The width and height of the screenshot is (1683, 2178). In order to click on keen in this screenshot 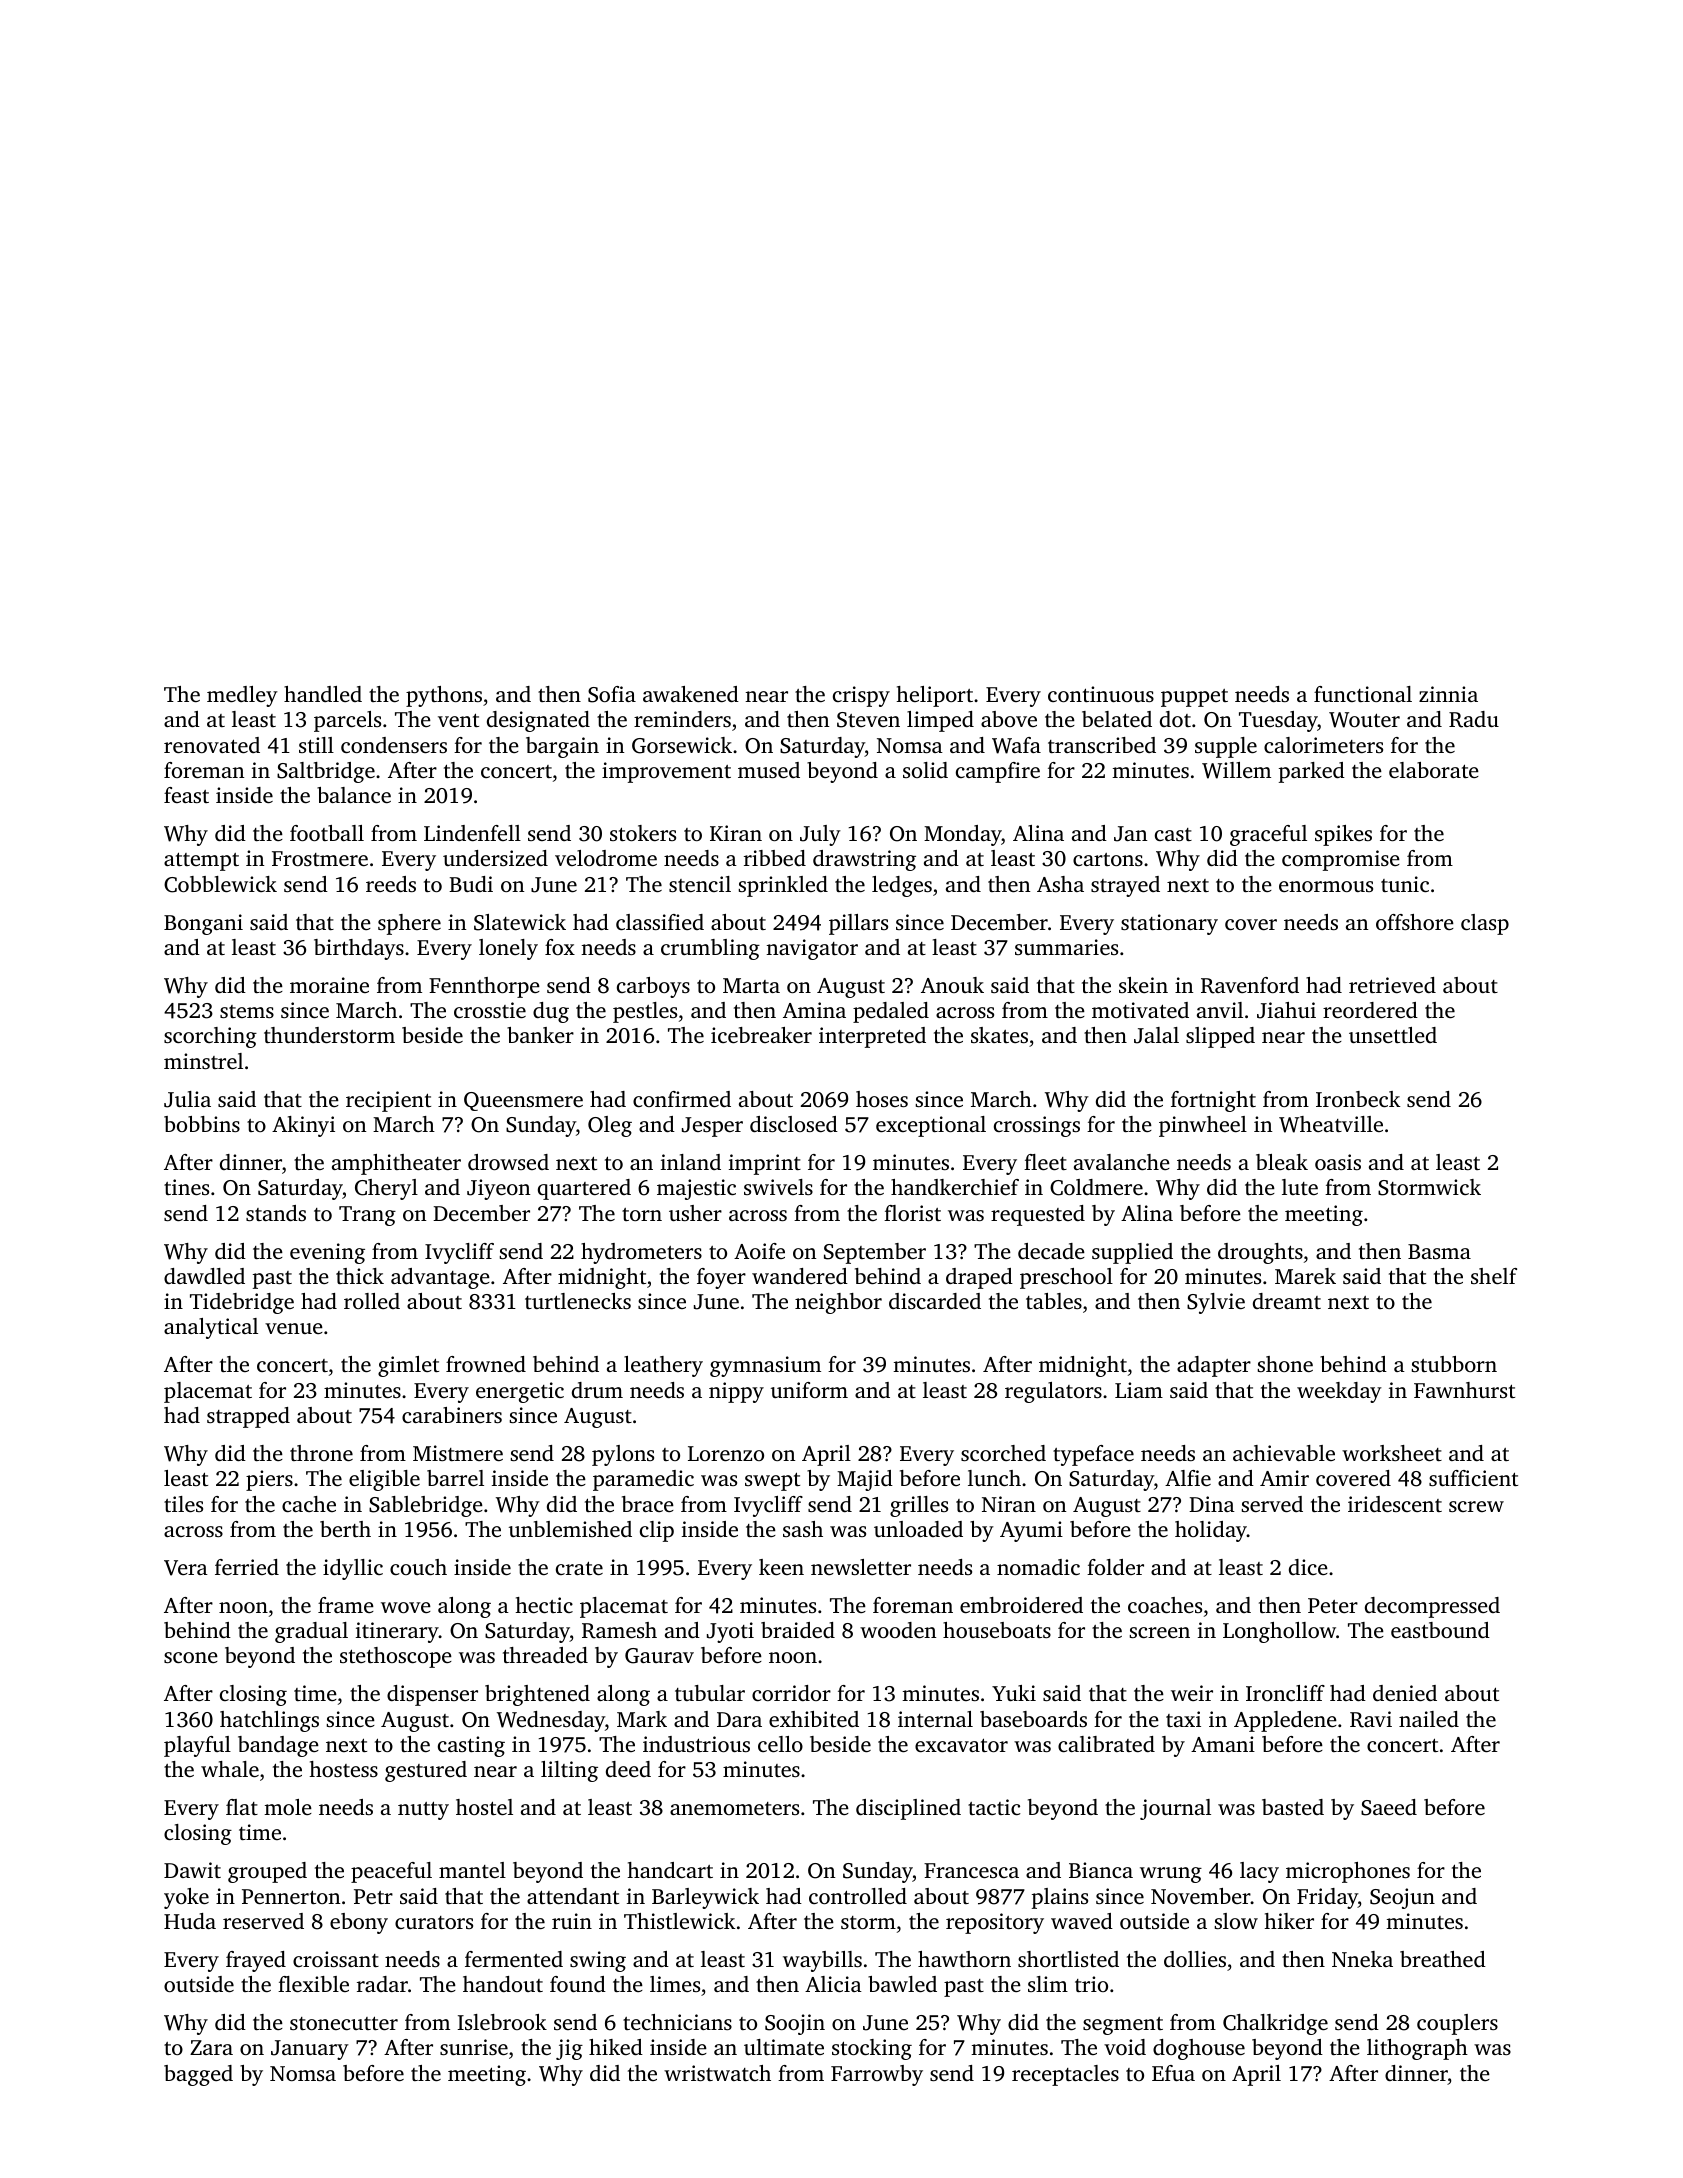, I will do `click(781, 1567)`.
